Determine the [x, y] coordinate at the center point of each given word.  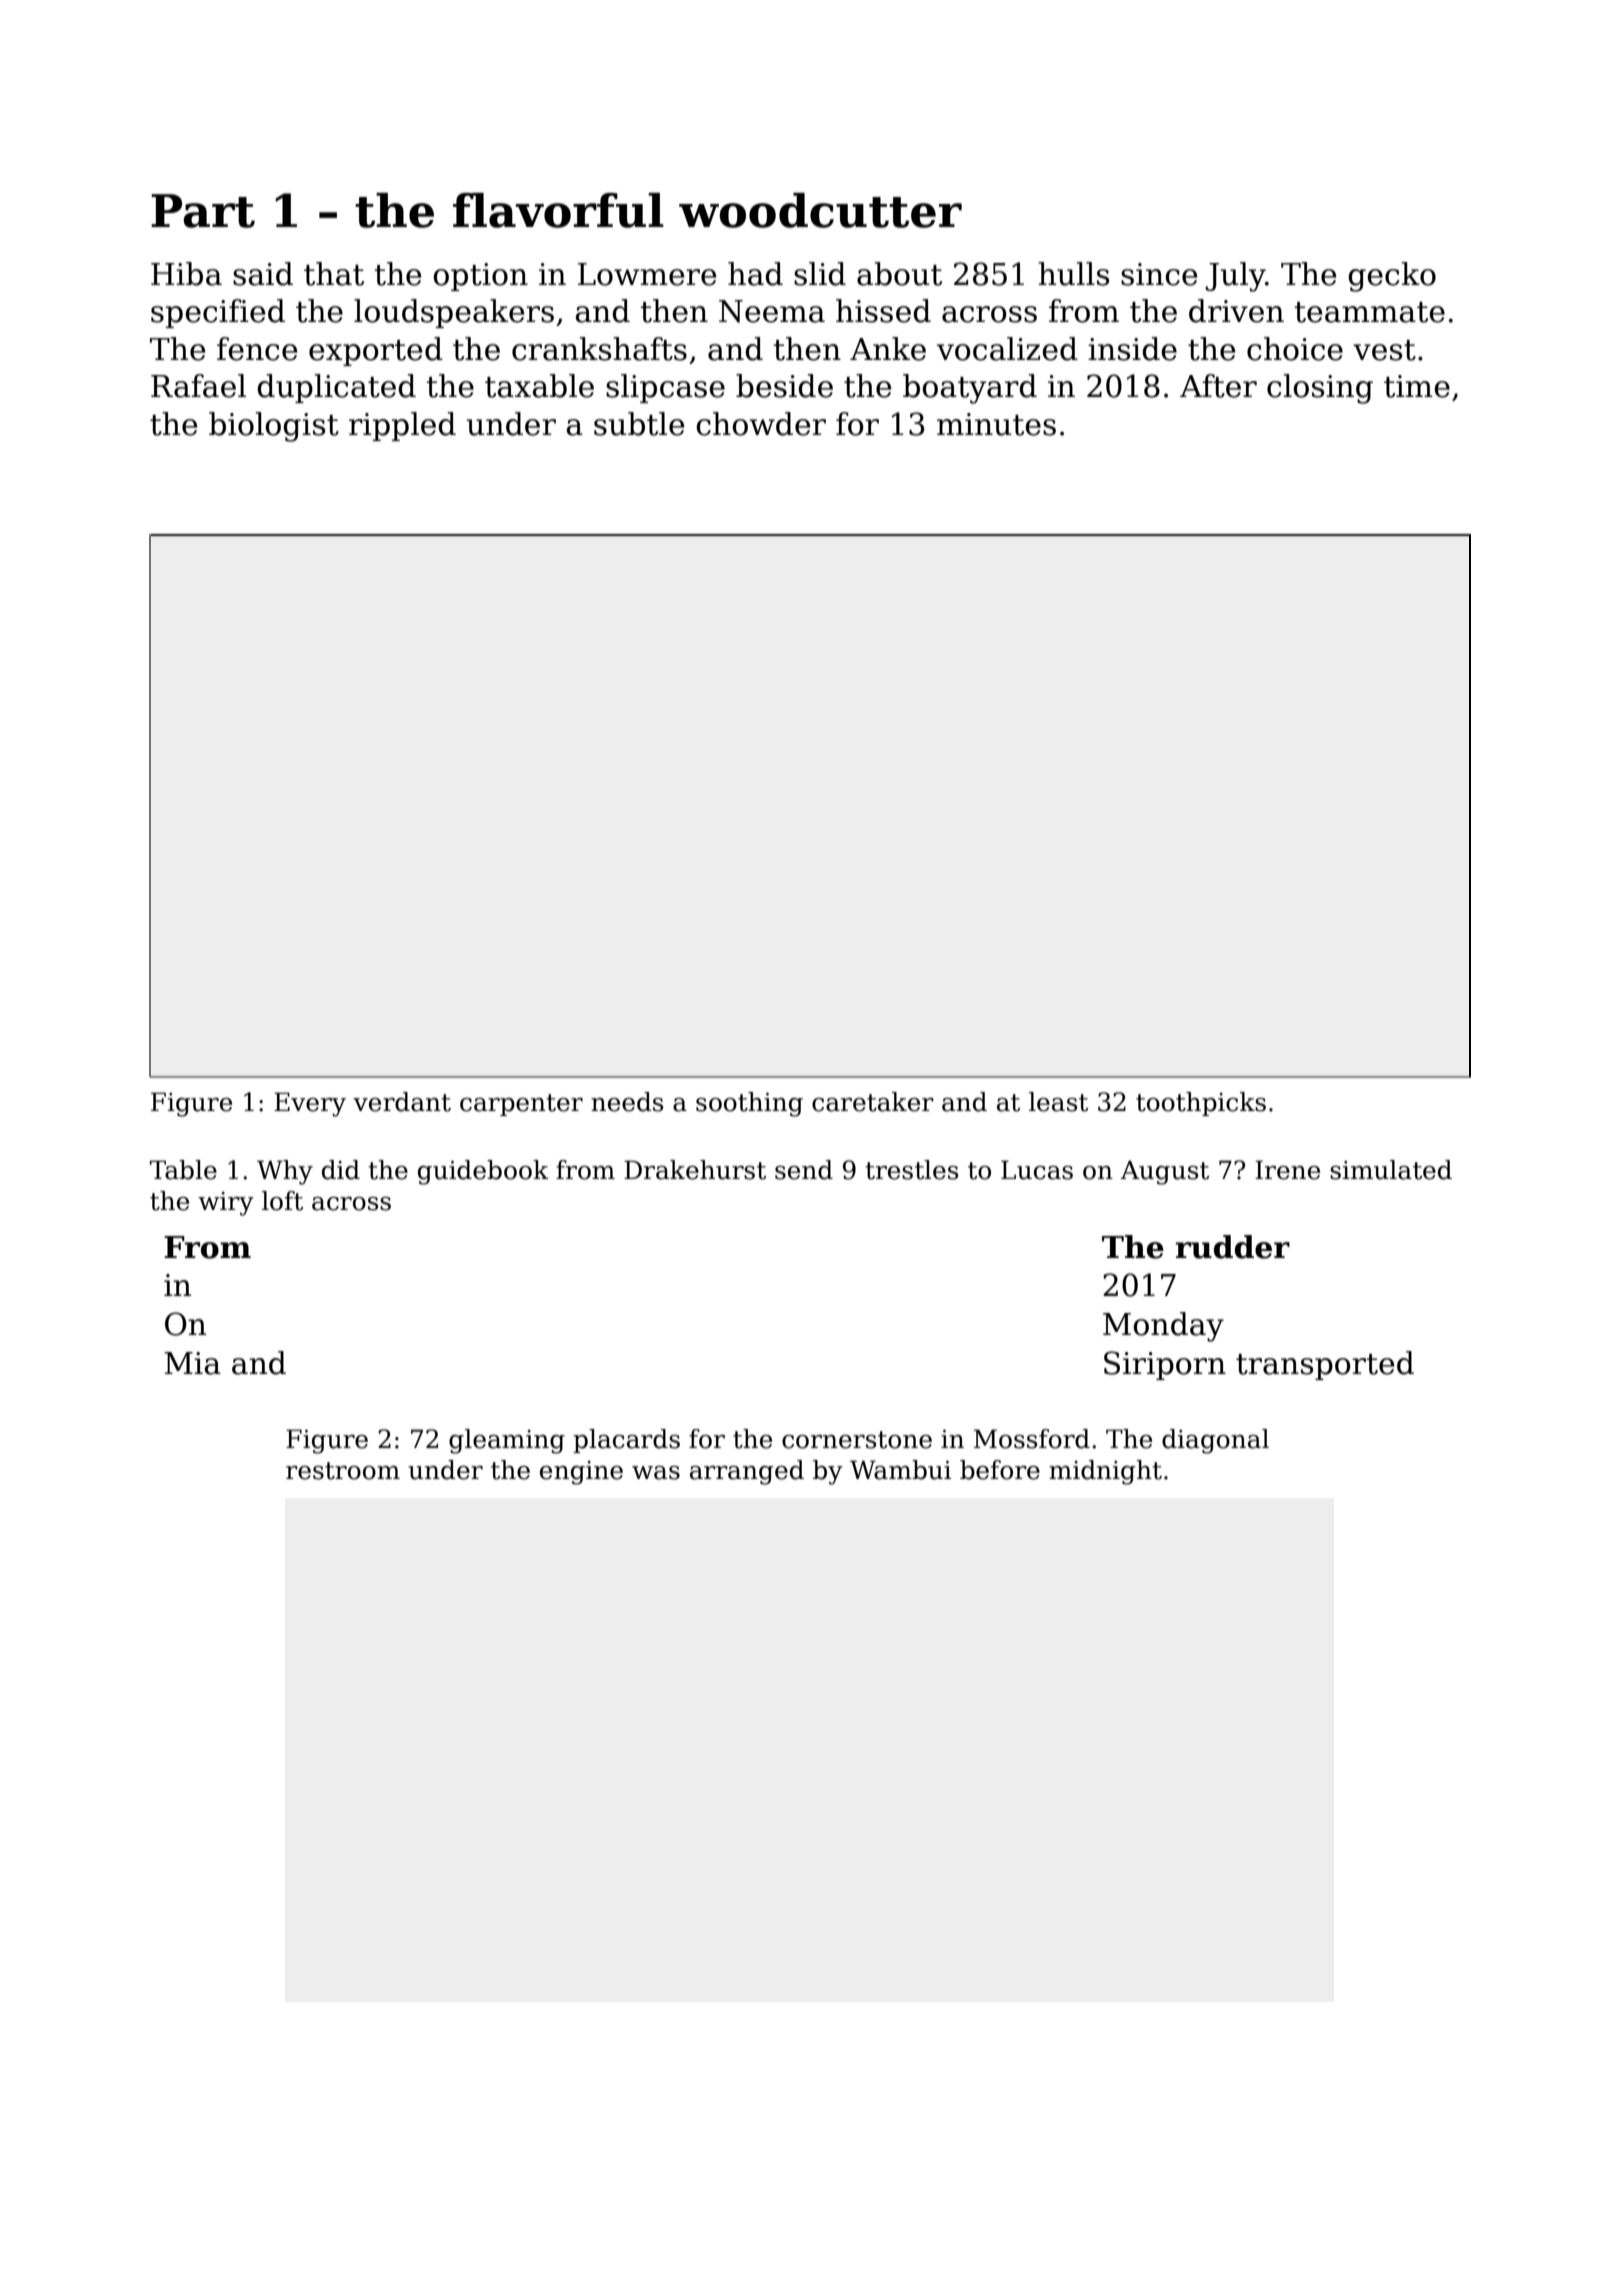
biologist [274, 427]
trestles [911, 1170]
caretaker [873, 1102]
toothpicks [1201, 1104]
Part [203, 211]
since [1159, 274]
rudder [1233, 1247]
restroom [343, 1471]
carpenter [521, 1105]
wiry [226, 1204]
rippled [402, 426]
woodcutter [820, 210]
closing [1320, 389]
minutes [996, 424]
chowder [761, 424]
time [1417, 386]
